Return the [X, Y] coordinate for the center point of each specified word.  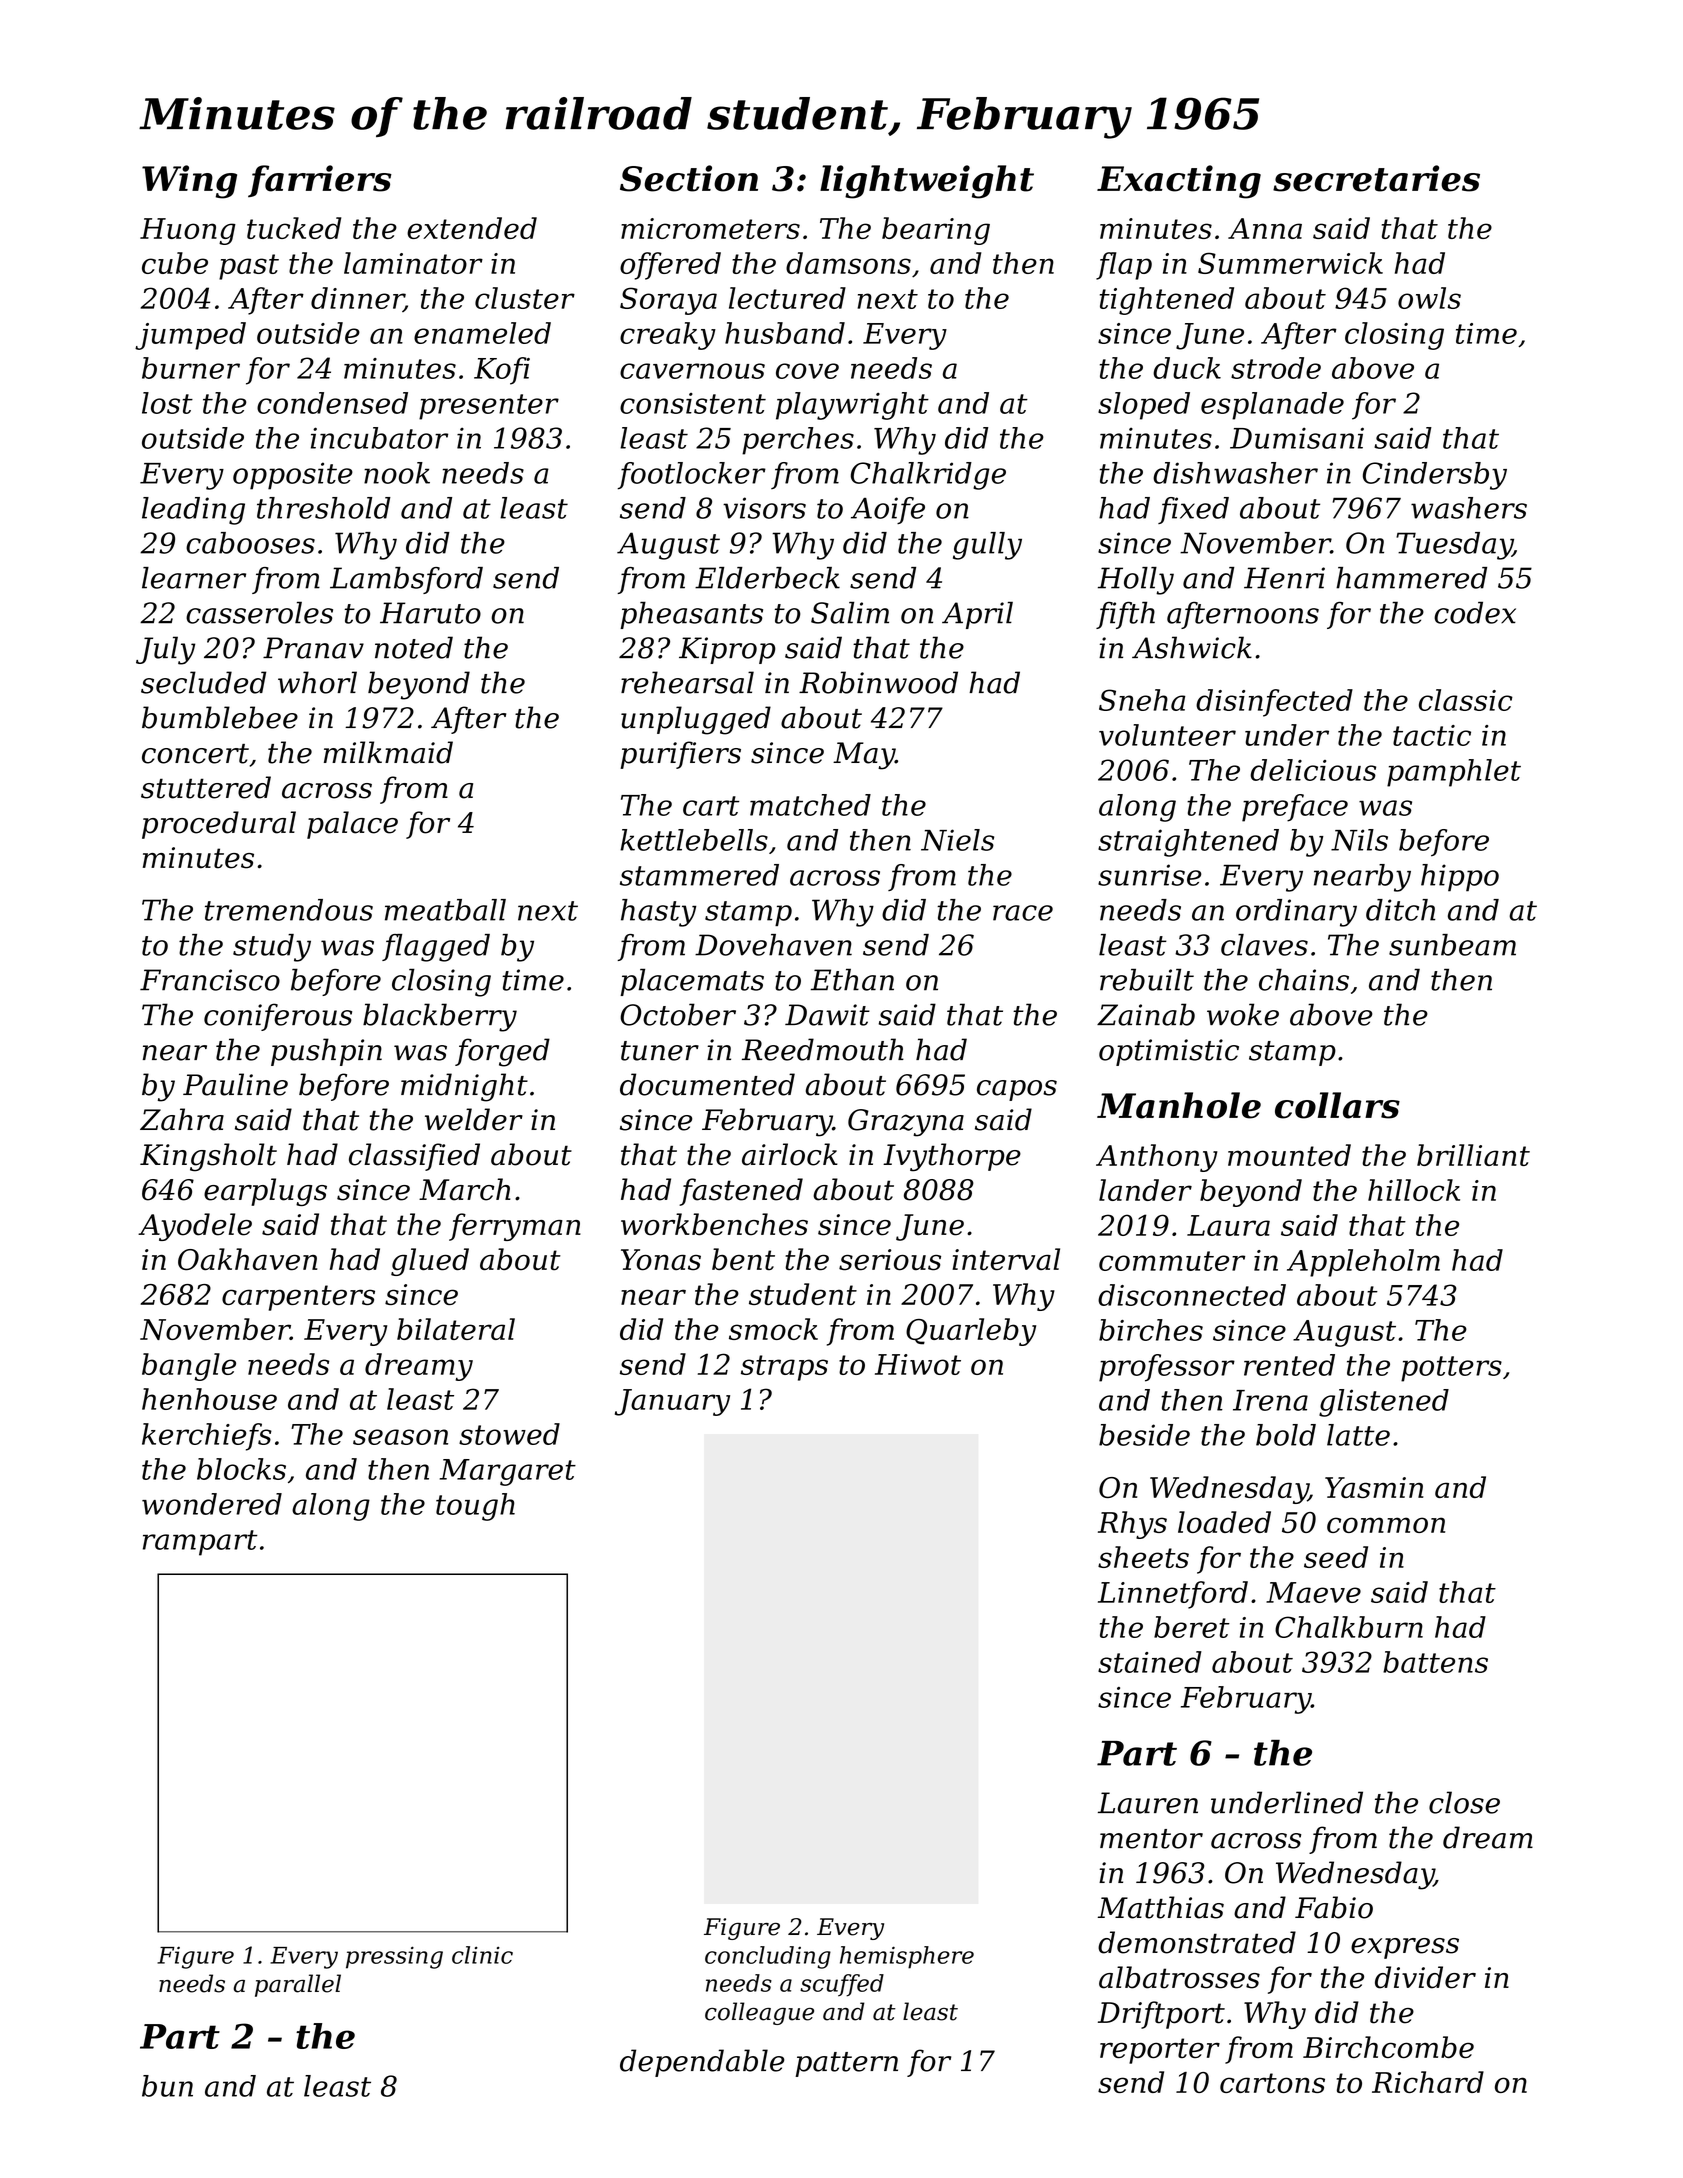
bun [167, 2086]
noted [414, 647]
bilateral [456, 1329]
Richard [1428, 2082]
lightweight [927, 182]
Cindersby [1435, 476]
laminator [413, 263]
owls [1429, 298]
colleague [759, 2013]
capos [1017, 1090]
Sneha [1142, 700]
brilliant [1473, 1155]
